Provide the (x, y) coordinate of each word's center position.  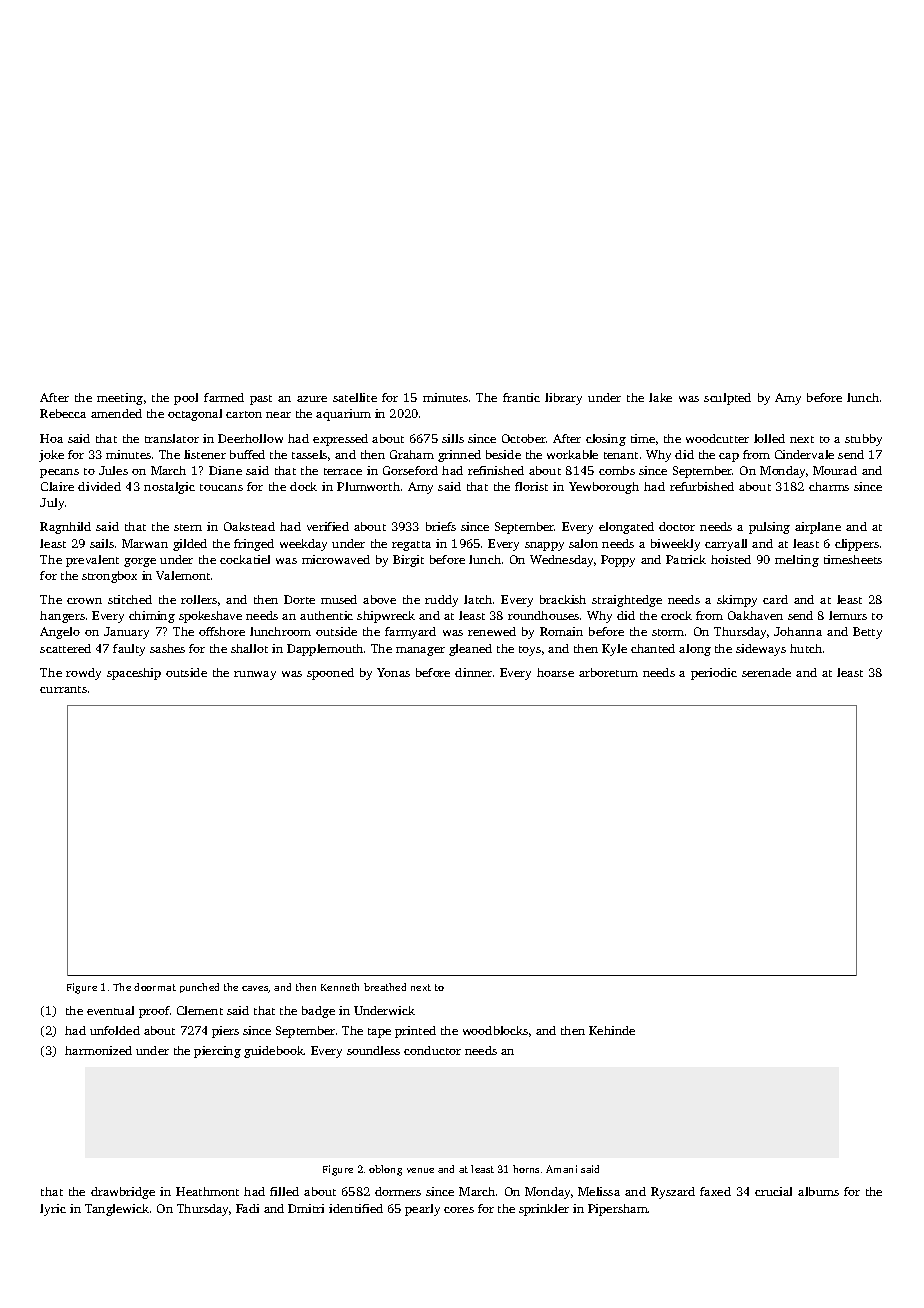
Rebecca (63, 413)
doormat (155, 987)
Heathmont (207, 1191)
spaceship (134, 674)
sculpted (727, 399)
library (563, 399)
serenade (766, 672)
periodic (714, 674)
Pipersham (618, 1210)
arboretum (608, 672)
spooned (330, 674)
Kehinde (612, 1030)
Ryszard (673, 1193)
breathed (385, 987)
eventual (110, 1010)
